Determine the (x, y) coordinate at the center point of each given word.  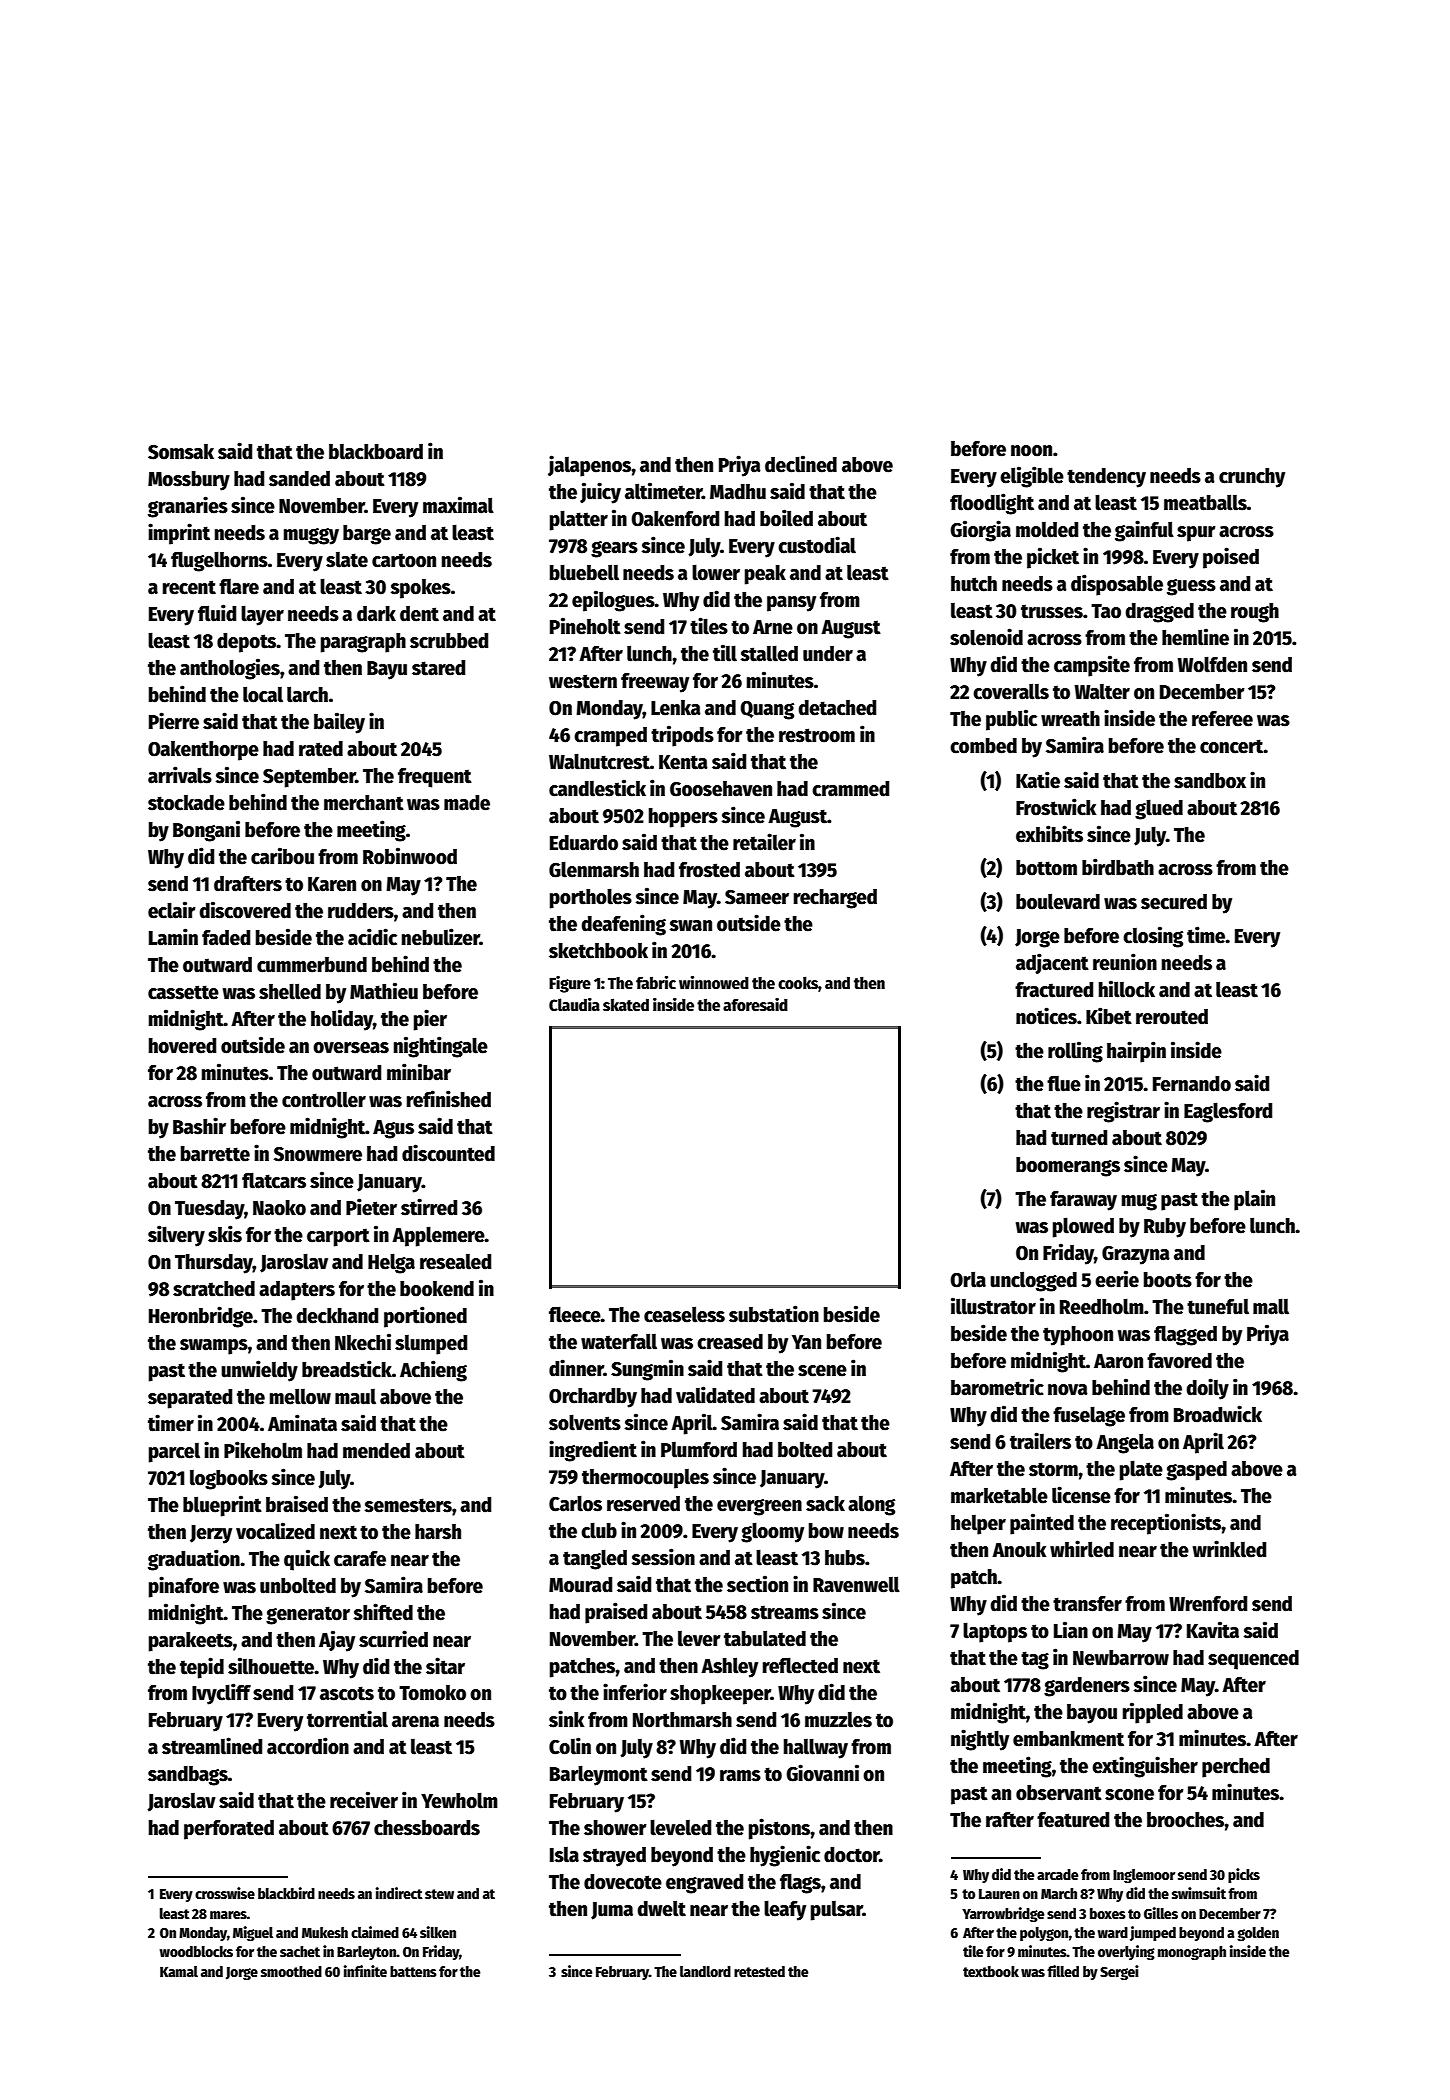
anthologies (230, 669)
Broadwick (1218, 1414)
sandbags (188, 1776)
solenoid (986, 637)
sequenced (1253, 1660)
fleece (575, 1314)
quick (307, 1560)
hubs (845, 1558)
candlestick (597, 788)
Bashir (199, 1126)
